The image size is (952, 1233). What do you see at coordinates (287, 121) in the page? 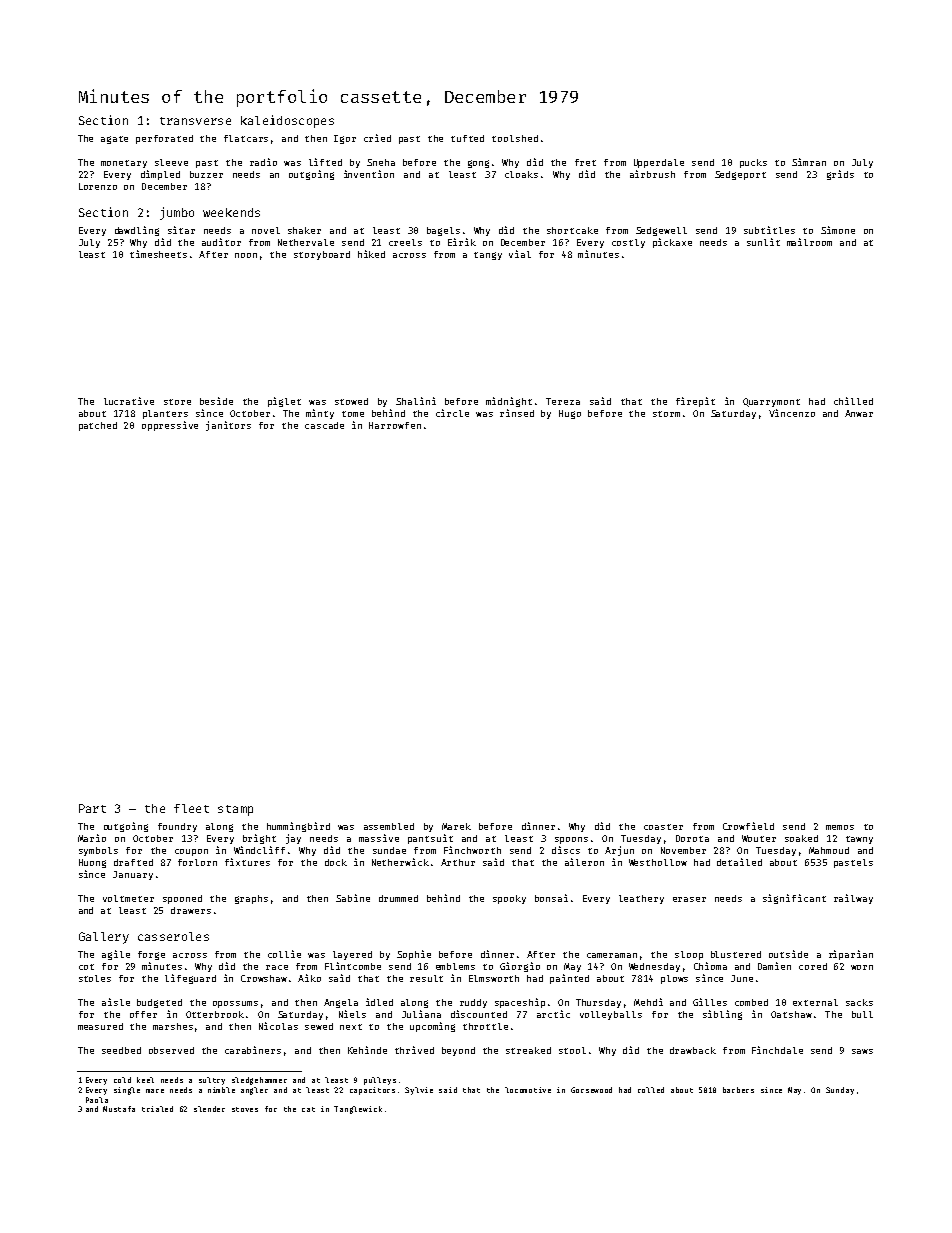
I see `kaleidoscopes` at bounding box center [287, 121].
